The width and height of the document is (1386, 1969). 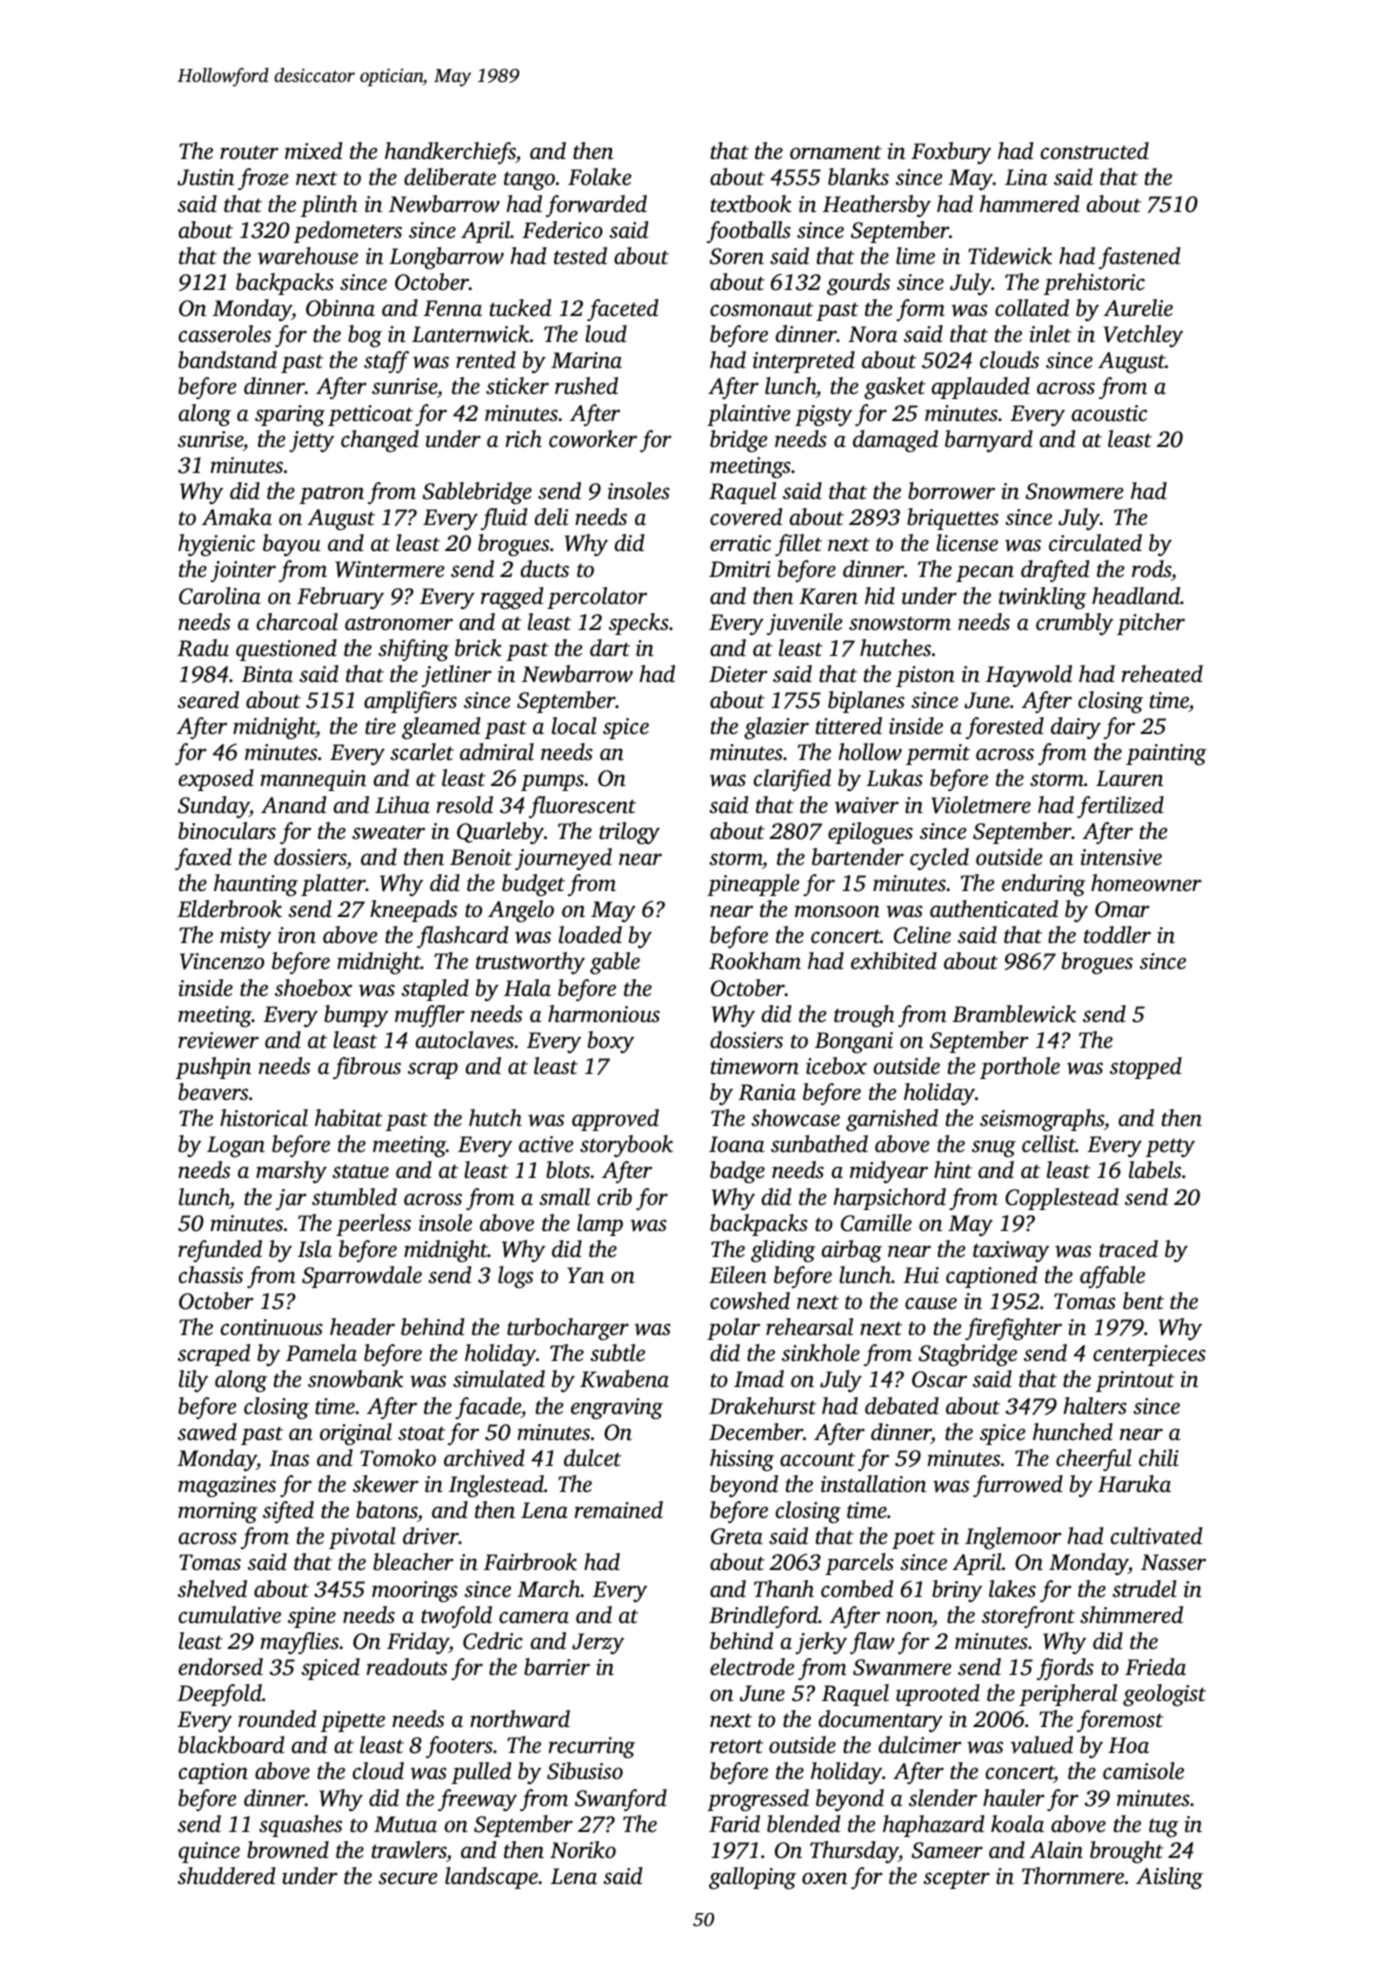 What do you see at coordinates (386, 362) in the document?
I see `staff` at bounding box center [386, 362].
